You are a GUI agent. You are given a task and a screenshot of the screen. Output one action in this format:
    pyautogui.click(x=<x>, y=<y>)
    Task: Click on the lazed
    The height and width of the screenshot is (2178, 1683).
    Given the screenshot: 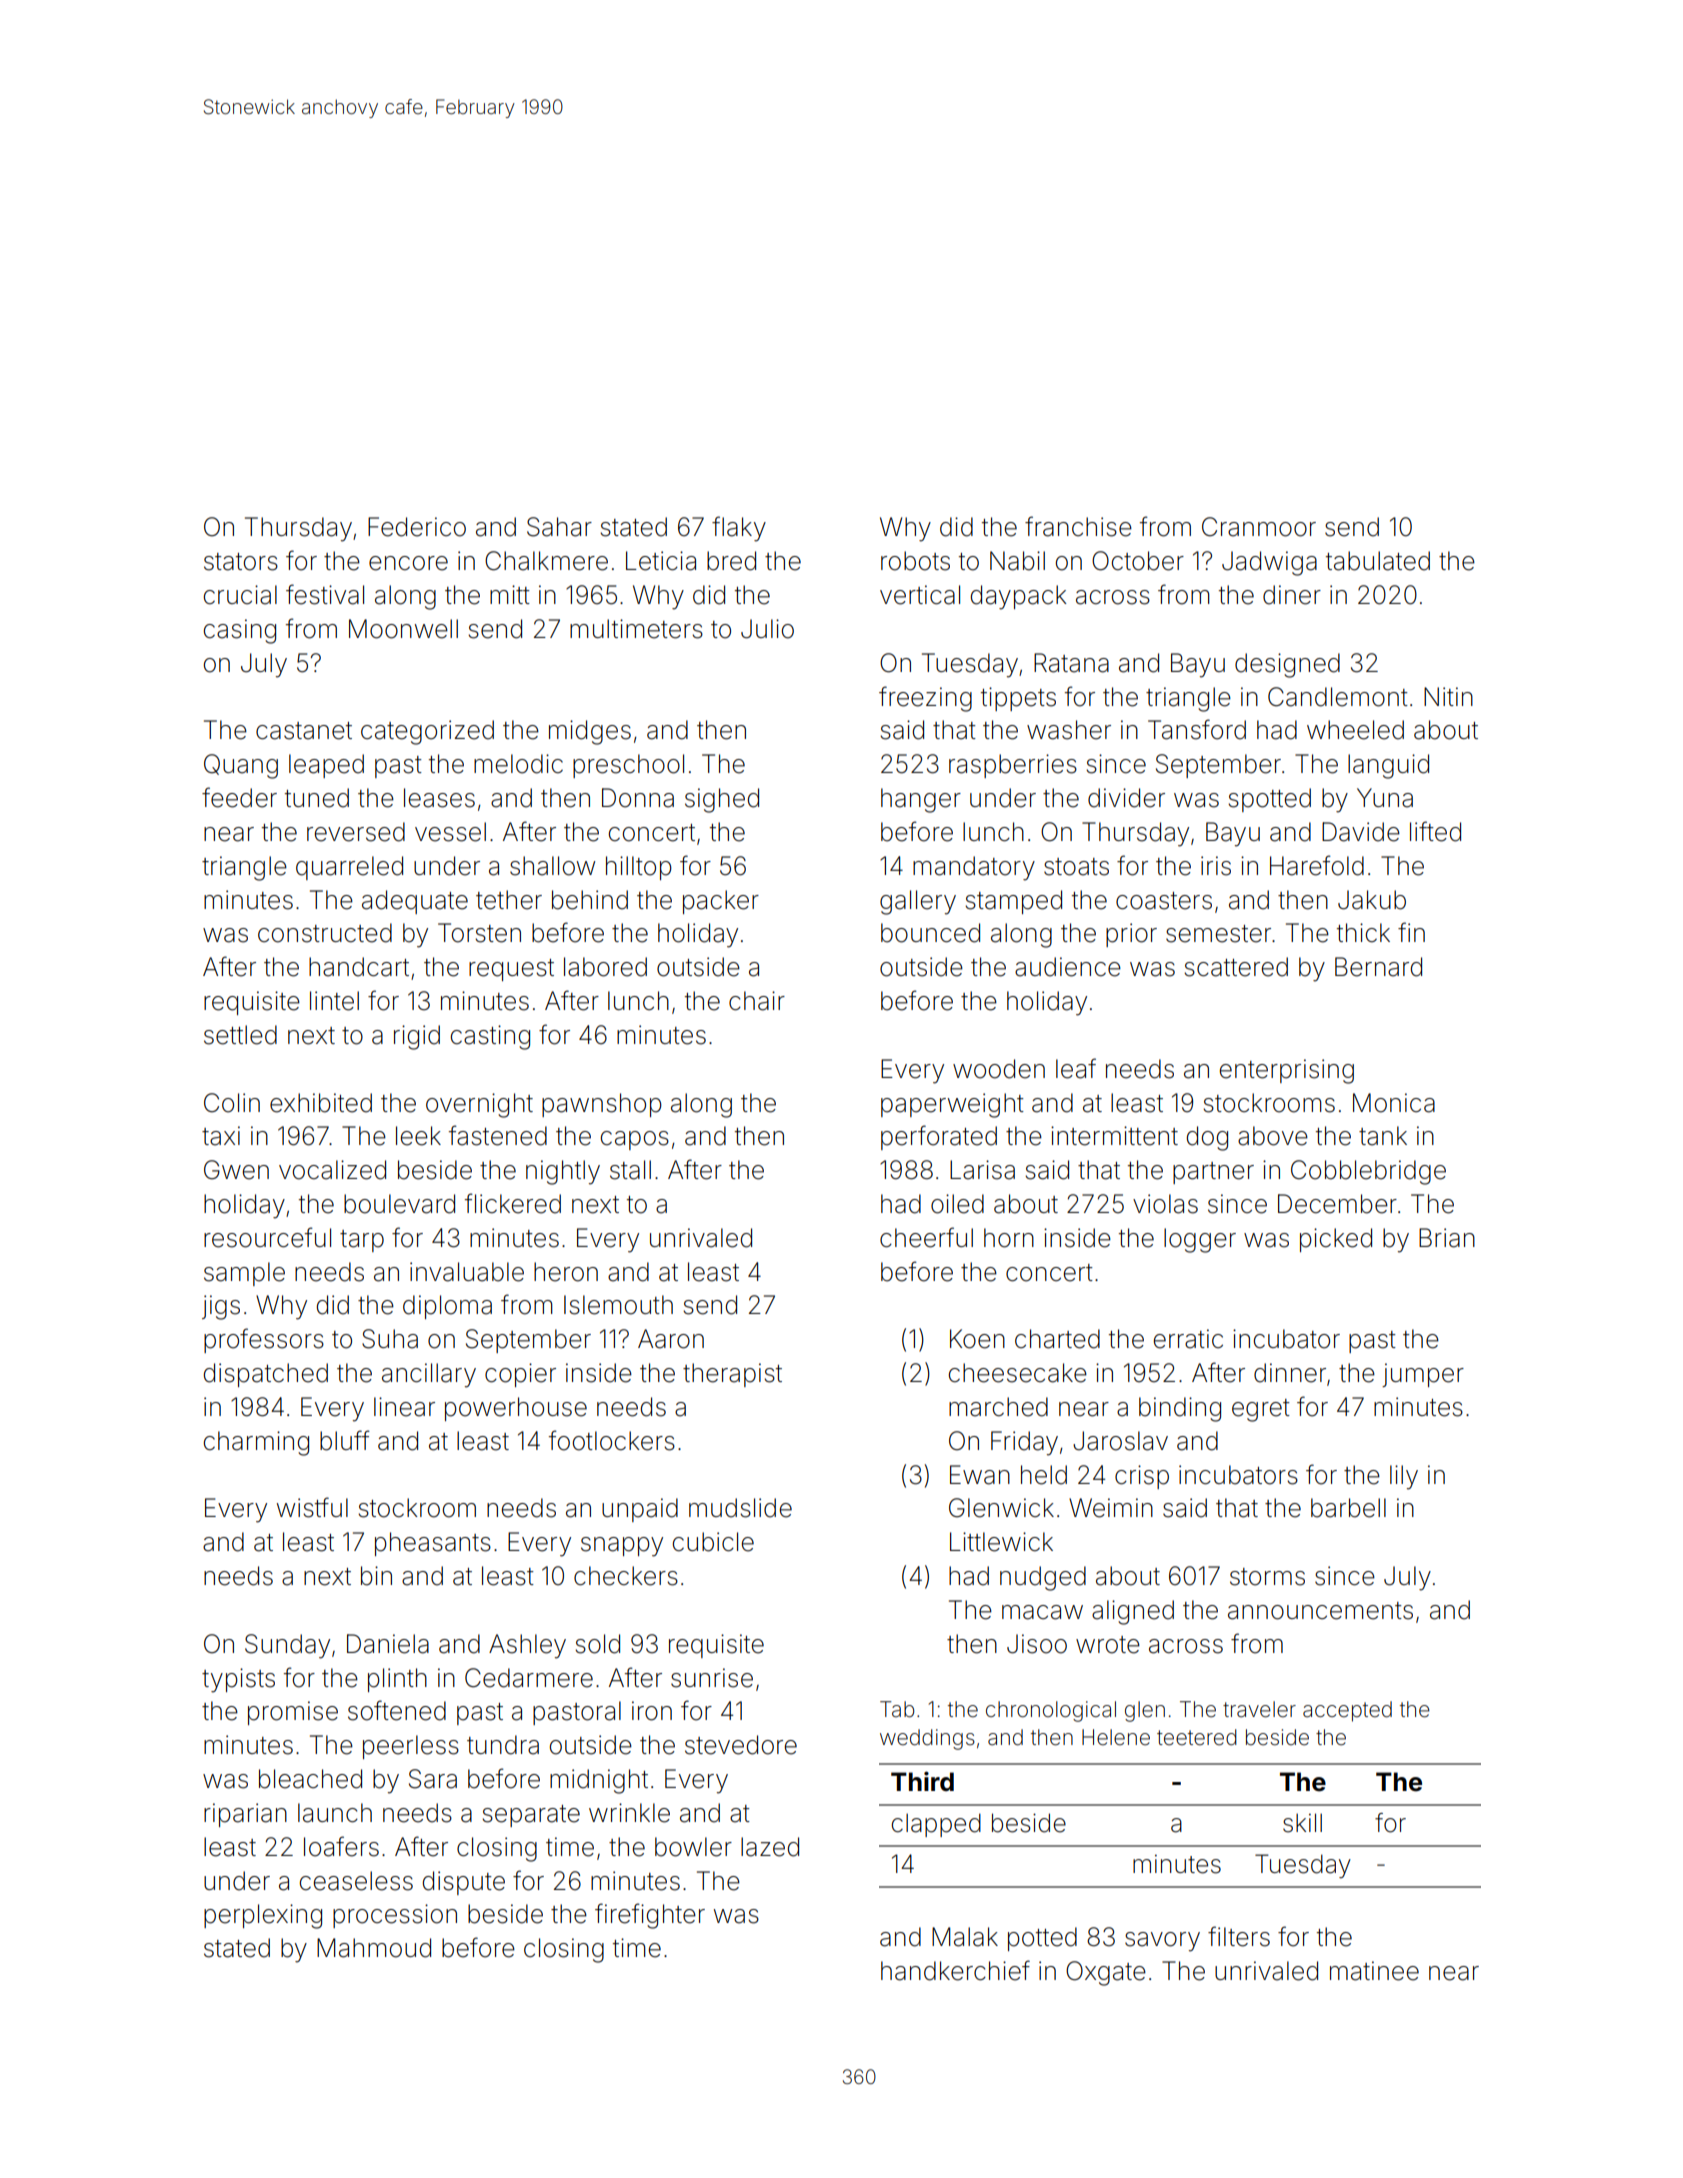 What is the action you would take?
    pyautogui.click(x=770, y=1847)
